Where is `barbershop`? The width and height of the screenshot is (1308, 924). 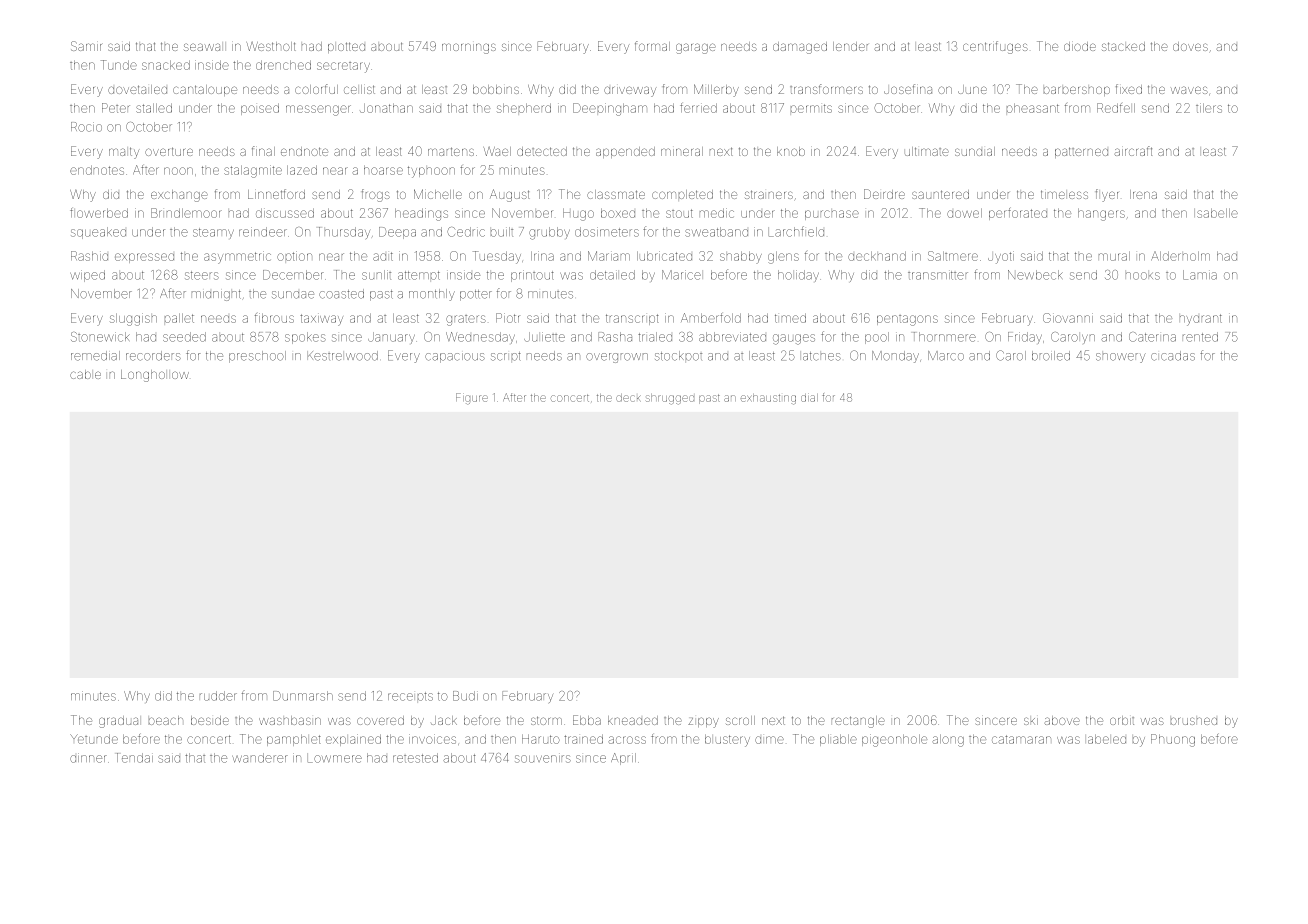
barbershop is located at coordinates (1077, 91).
